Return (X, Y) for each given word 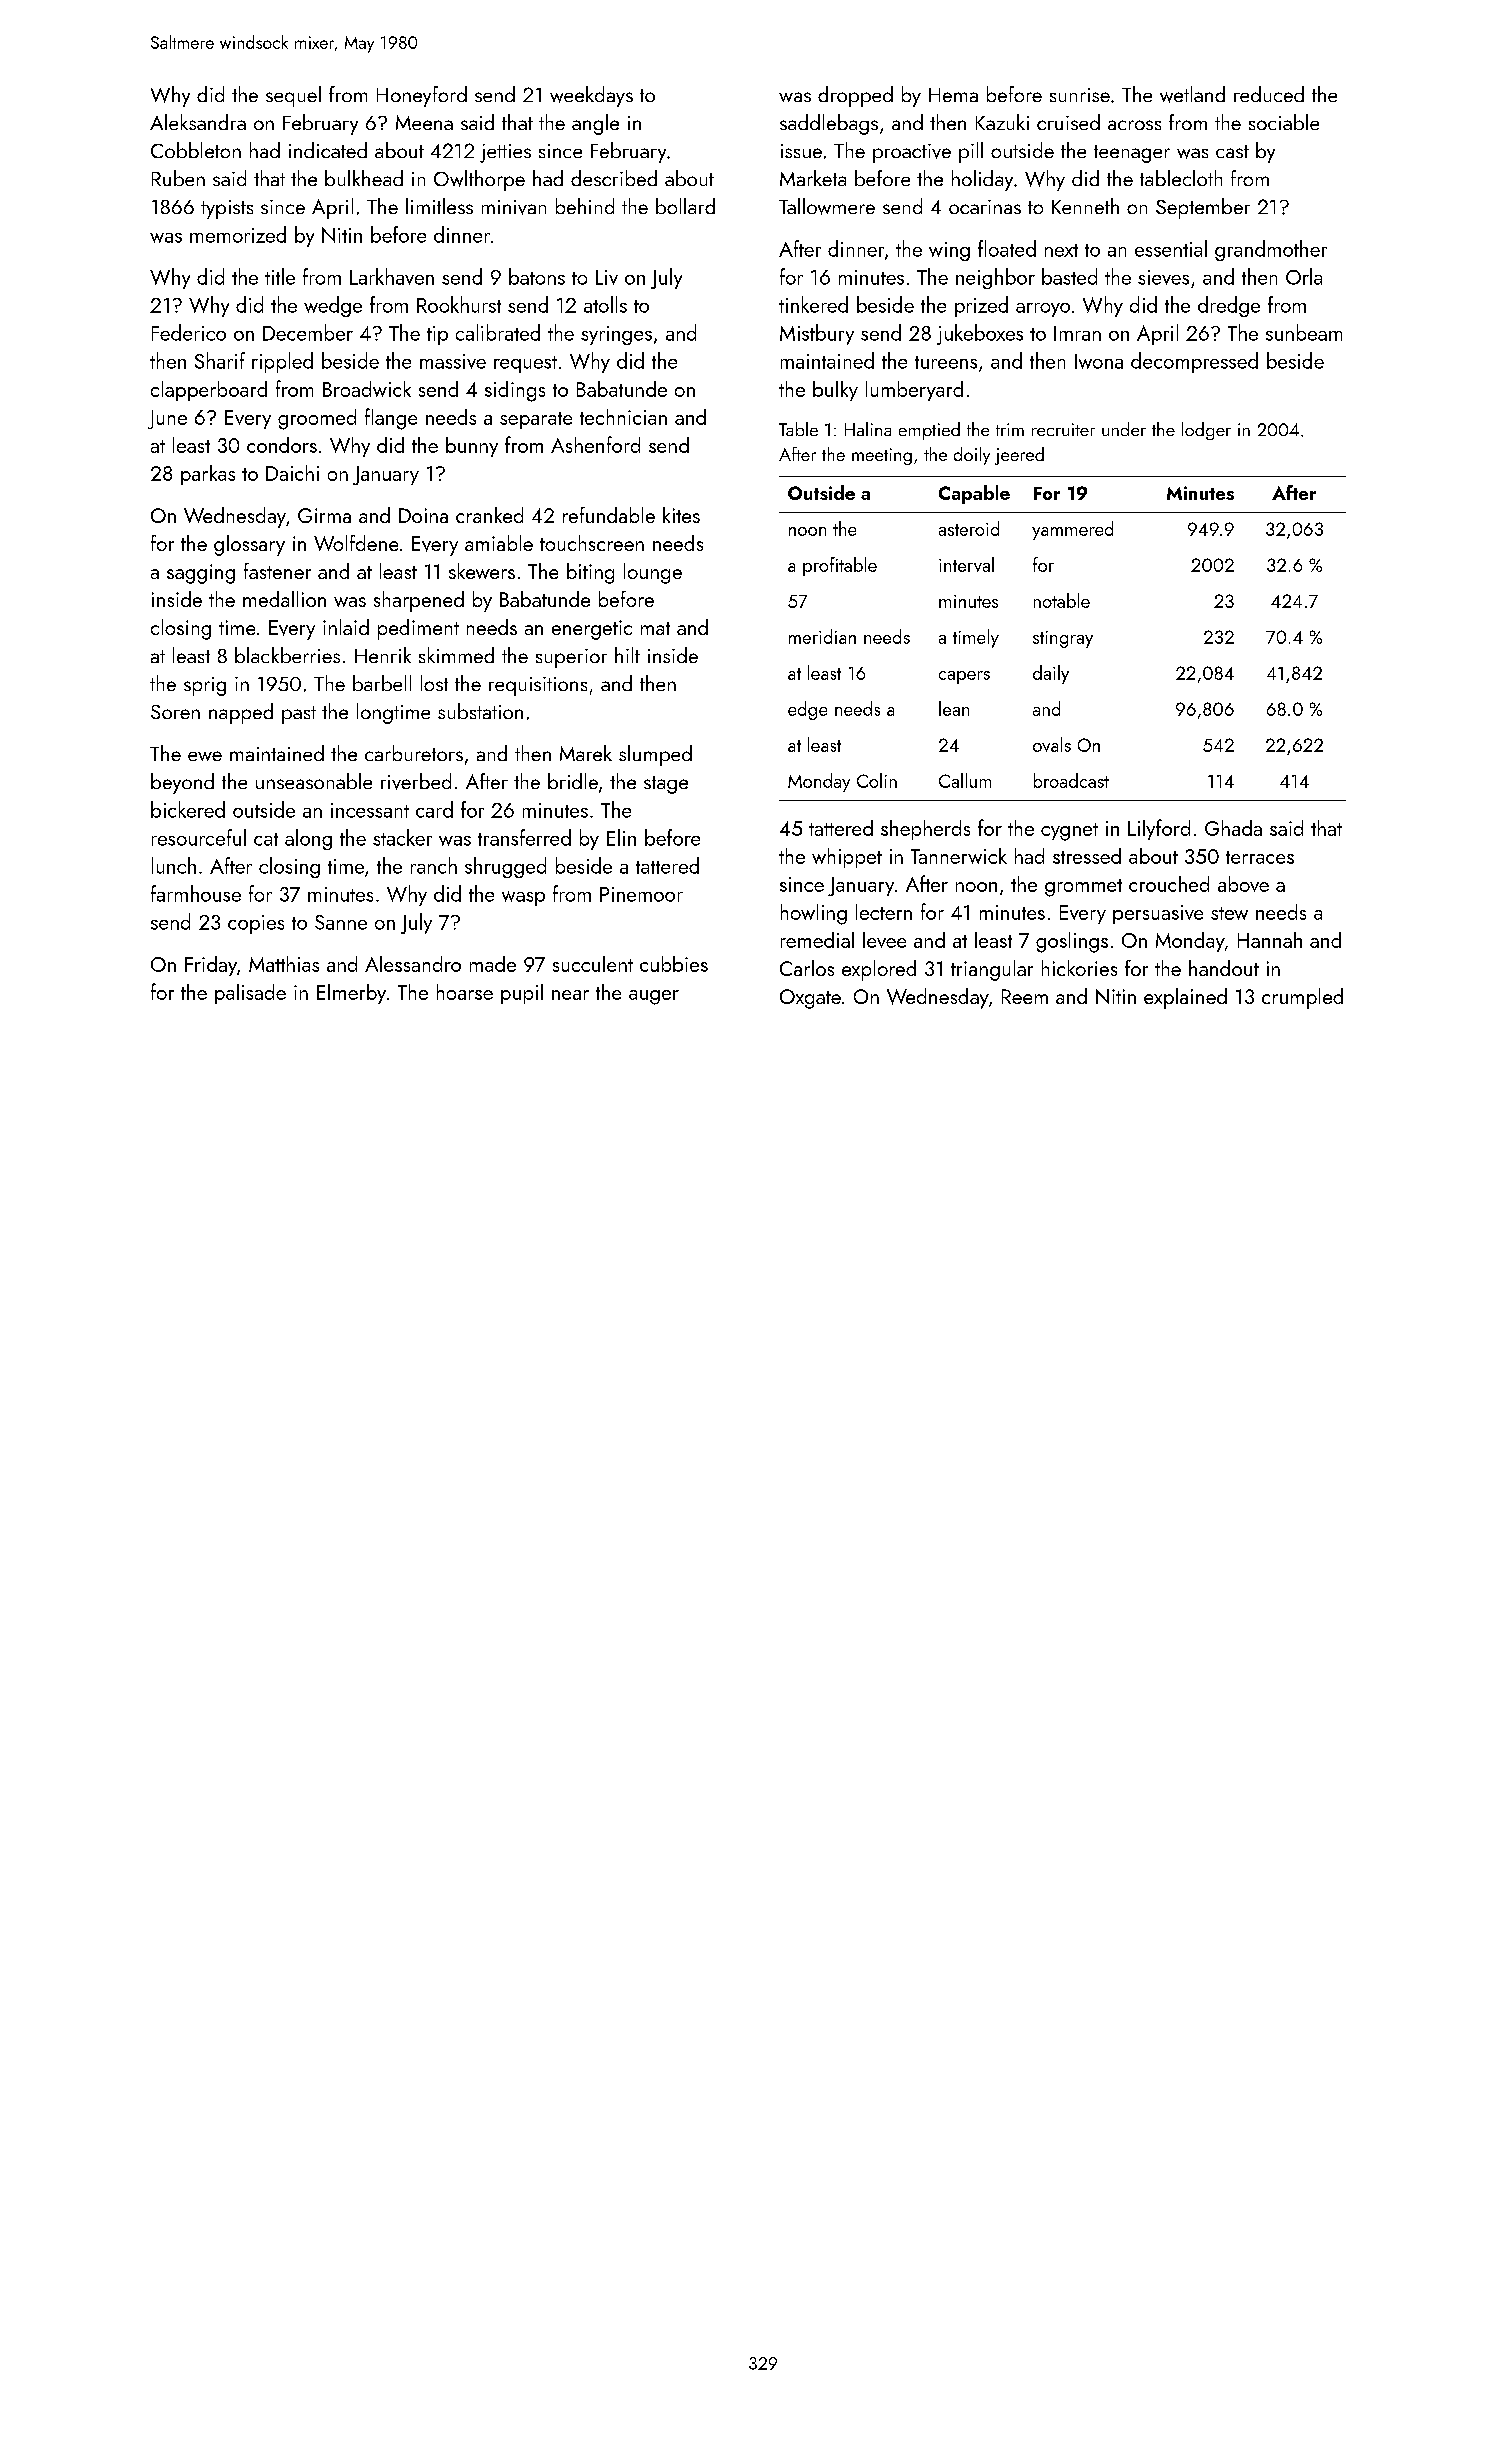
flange (391, 419)
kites (681, 515)
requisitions (538, 686)
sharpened (419, 601)
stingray (1063, 639)
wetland (1192, 94)
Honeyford (422, 96)
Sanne (341, 922)
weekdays (591, 96)
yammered (1072, 530)
